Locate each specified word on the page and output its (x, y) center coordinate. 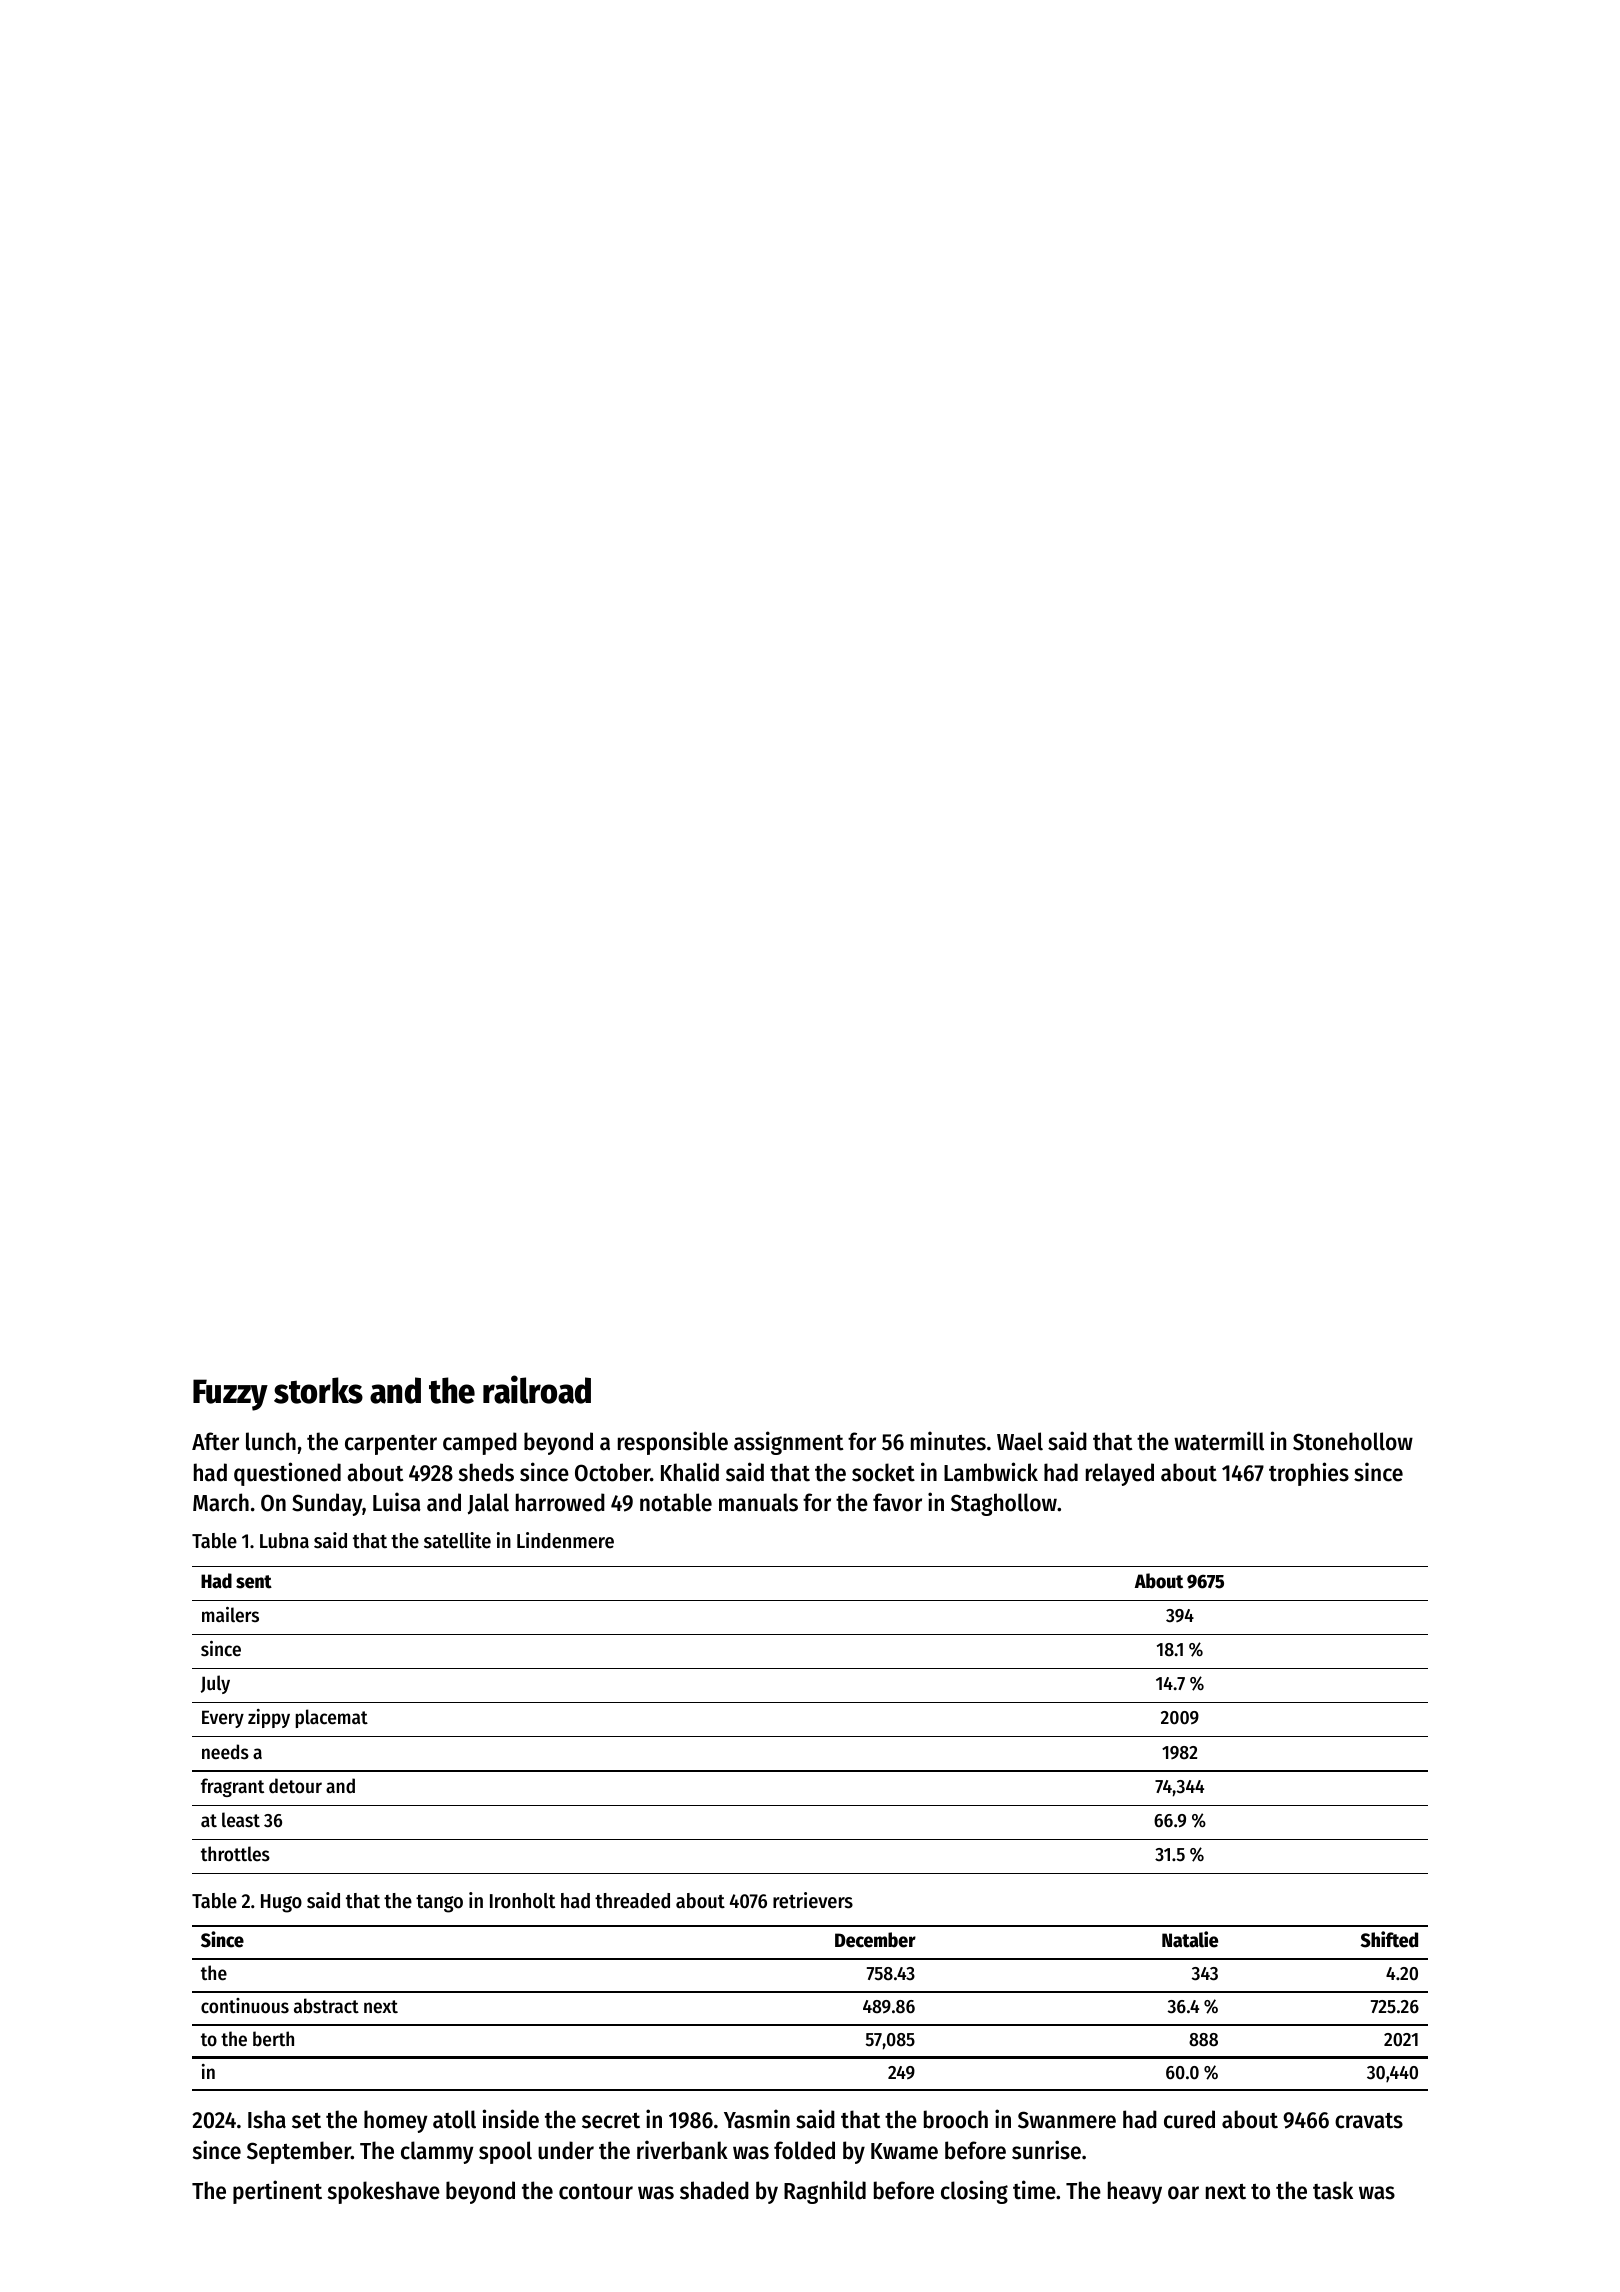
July (215, 1684)
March (221, 1502)
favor (897, 1502)
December (875, 1940)
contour (596, 2192)
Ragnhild (825, 2192)
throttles (235, 1854)
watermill (1219, 1441)
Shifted (1389, 1939)
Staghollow (1004, 1504)
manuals (758, 1502)
